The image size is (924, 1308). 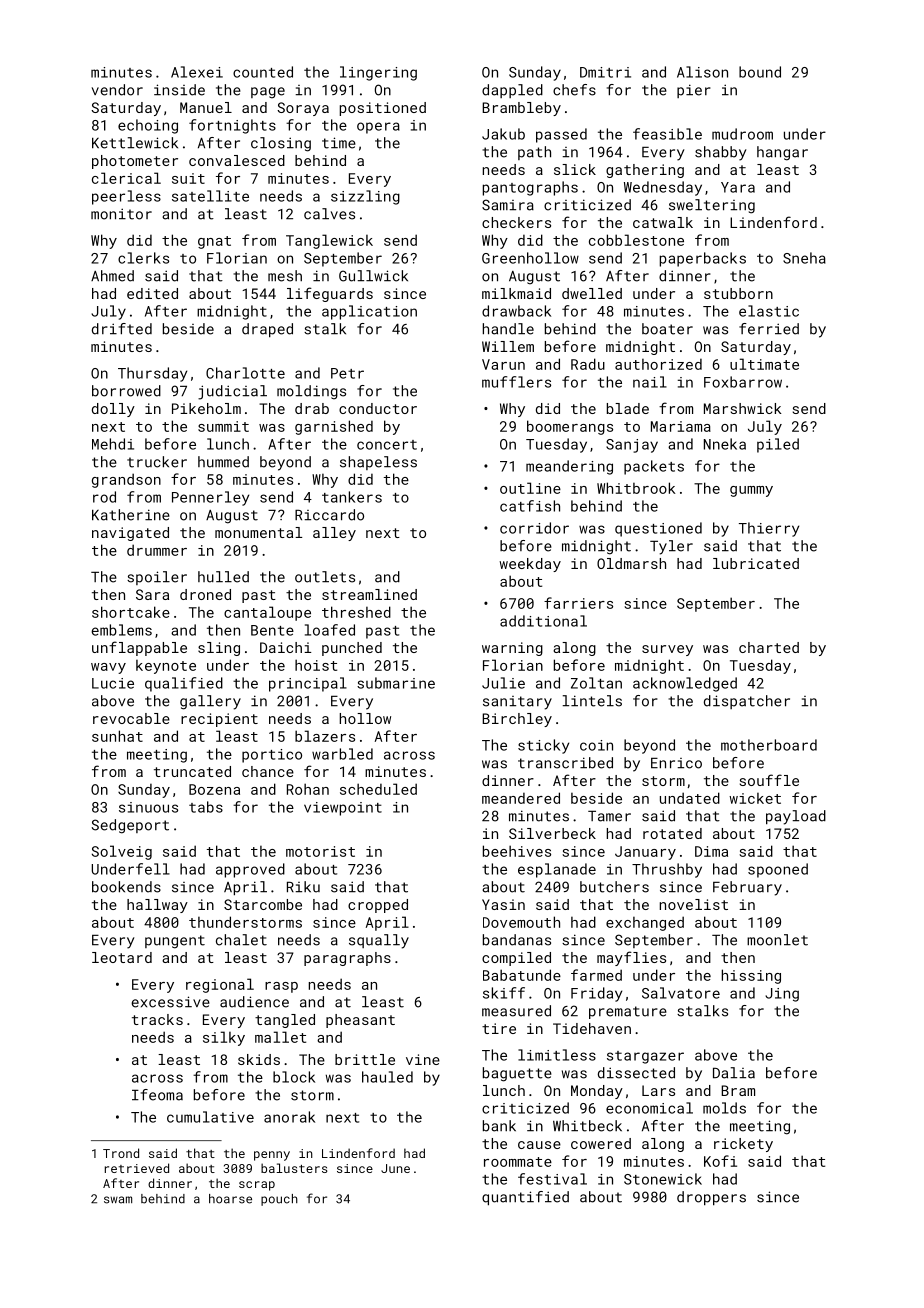 I want to click on droppers, so click(x=711, y=1198).
